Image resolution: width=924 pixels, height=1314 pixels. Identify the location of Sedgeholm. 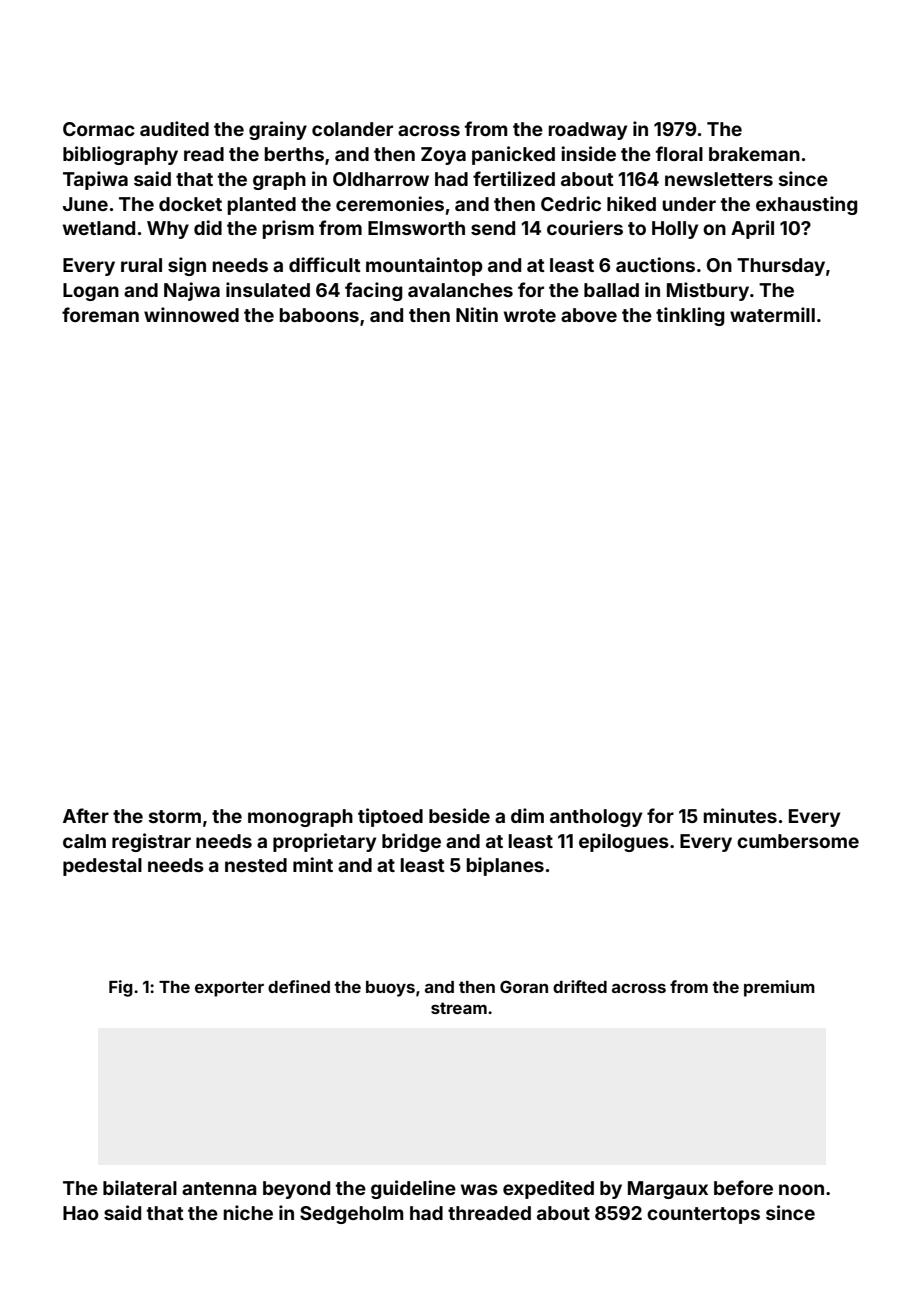
(351, 1215).
